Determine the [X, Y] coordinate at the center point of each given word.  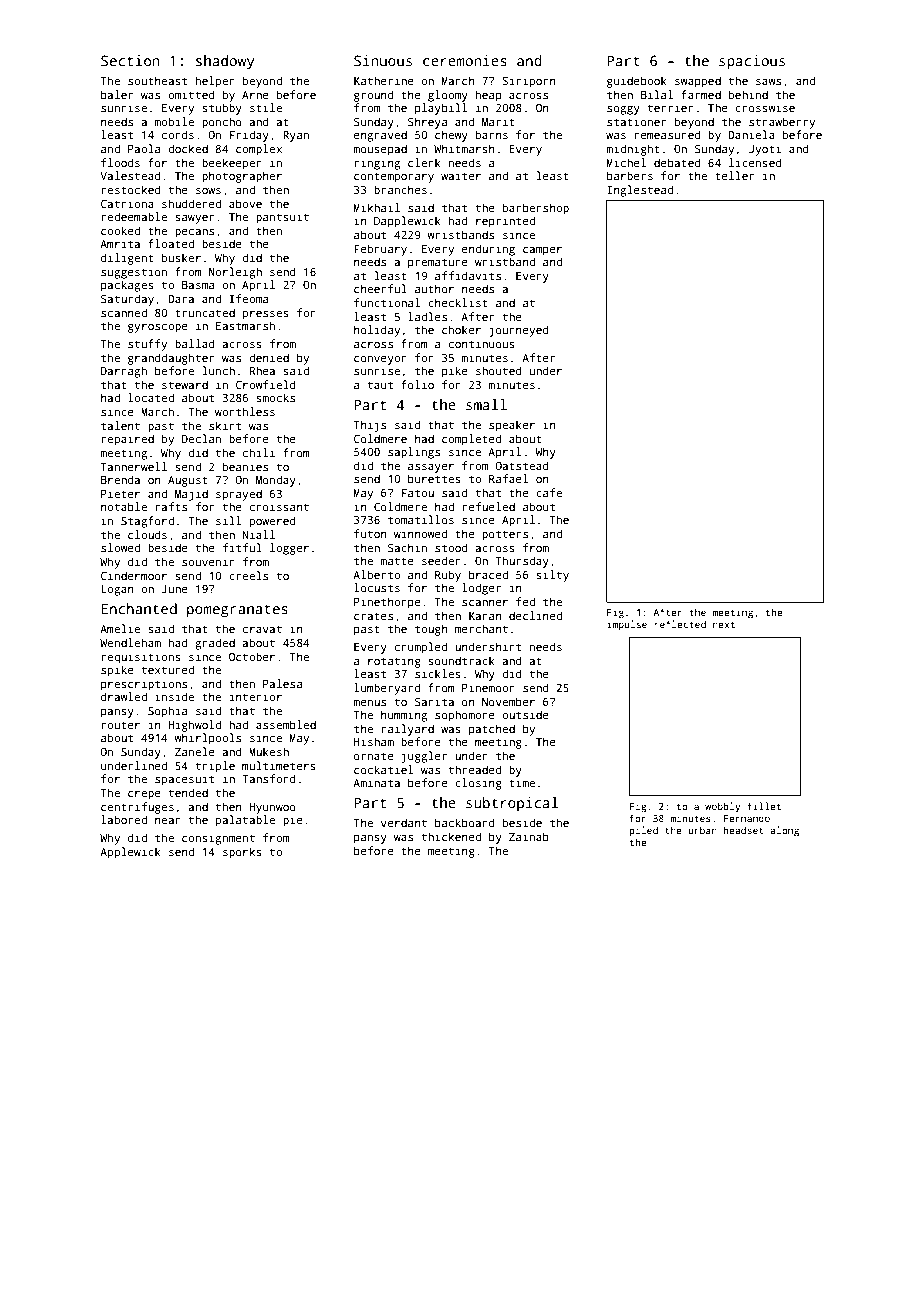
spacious [752, 62]
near [168, 821]
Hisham [374, 741]
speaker [512, 426]
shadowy [225, 62]
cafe [549, 492]
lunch [218, 370]
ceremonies [465, 60]
